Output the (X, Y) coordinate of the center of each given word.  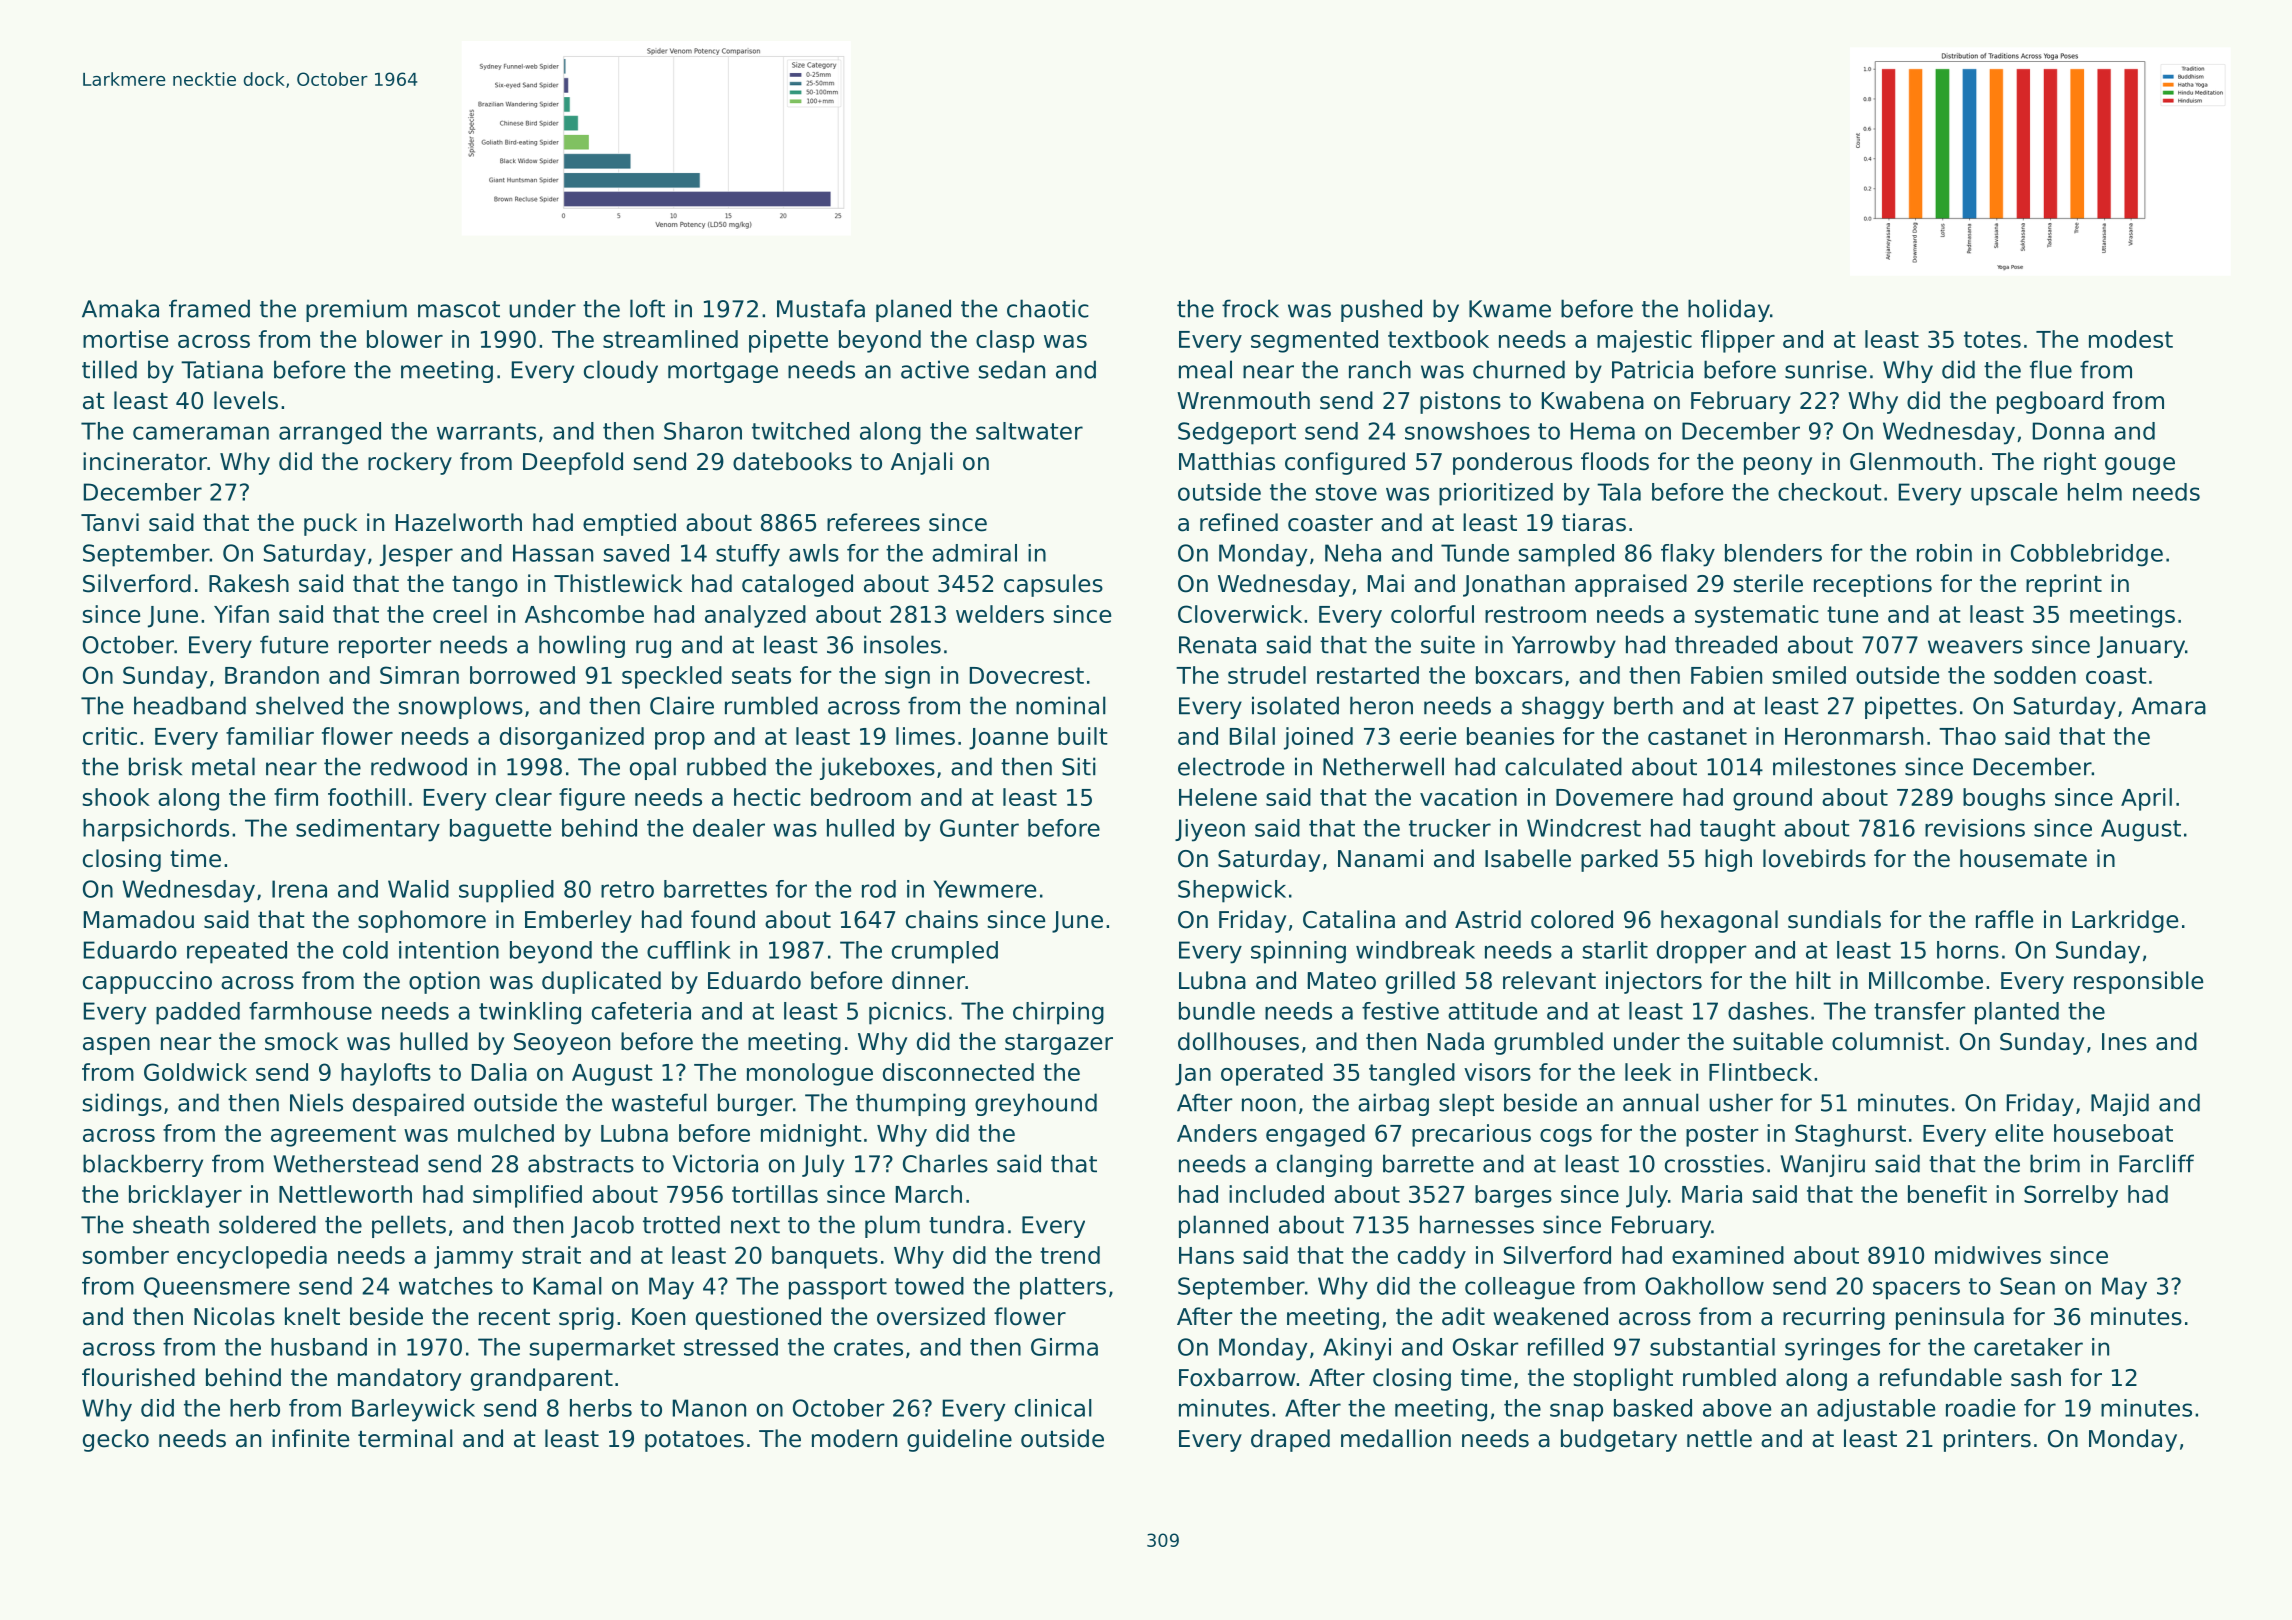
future (294, 644)
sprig (586, 1318)
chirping (1058, 1013)
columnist (1888, 1041)
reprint (2064, 585)
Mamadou (139, 919)
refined (1239, 522)
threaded (1726, 644)
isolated (1295, 705)
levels (246, 400)
